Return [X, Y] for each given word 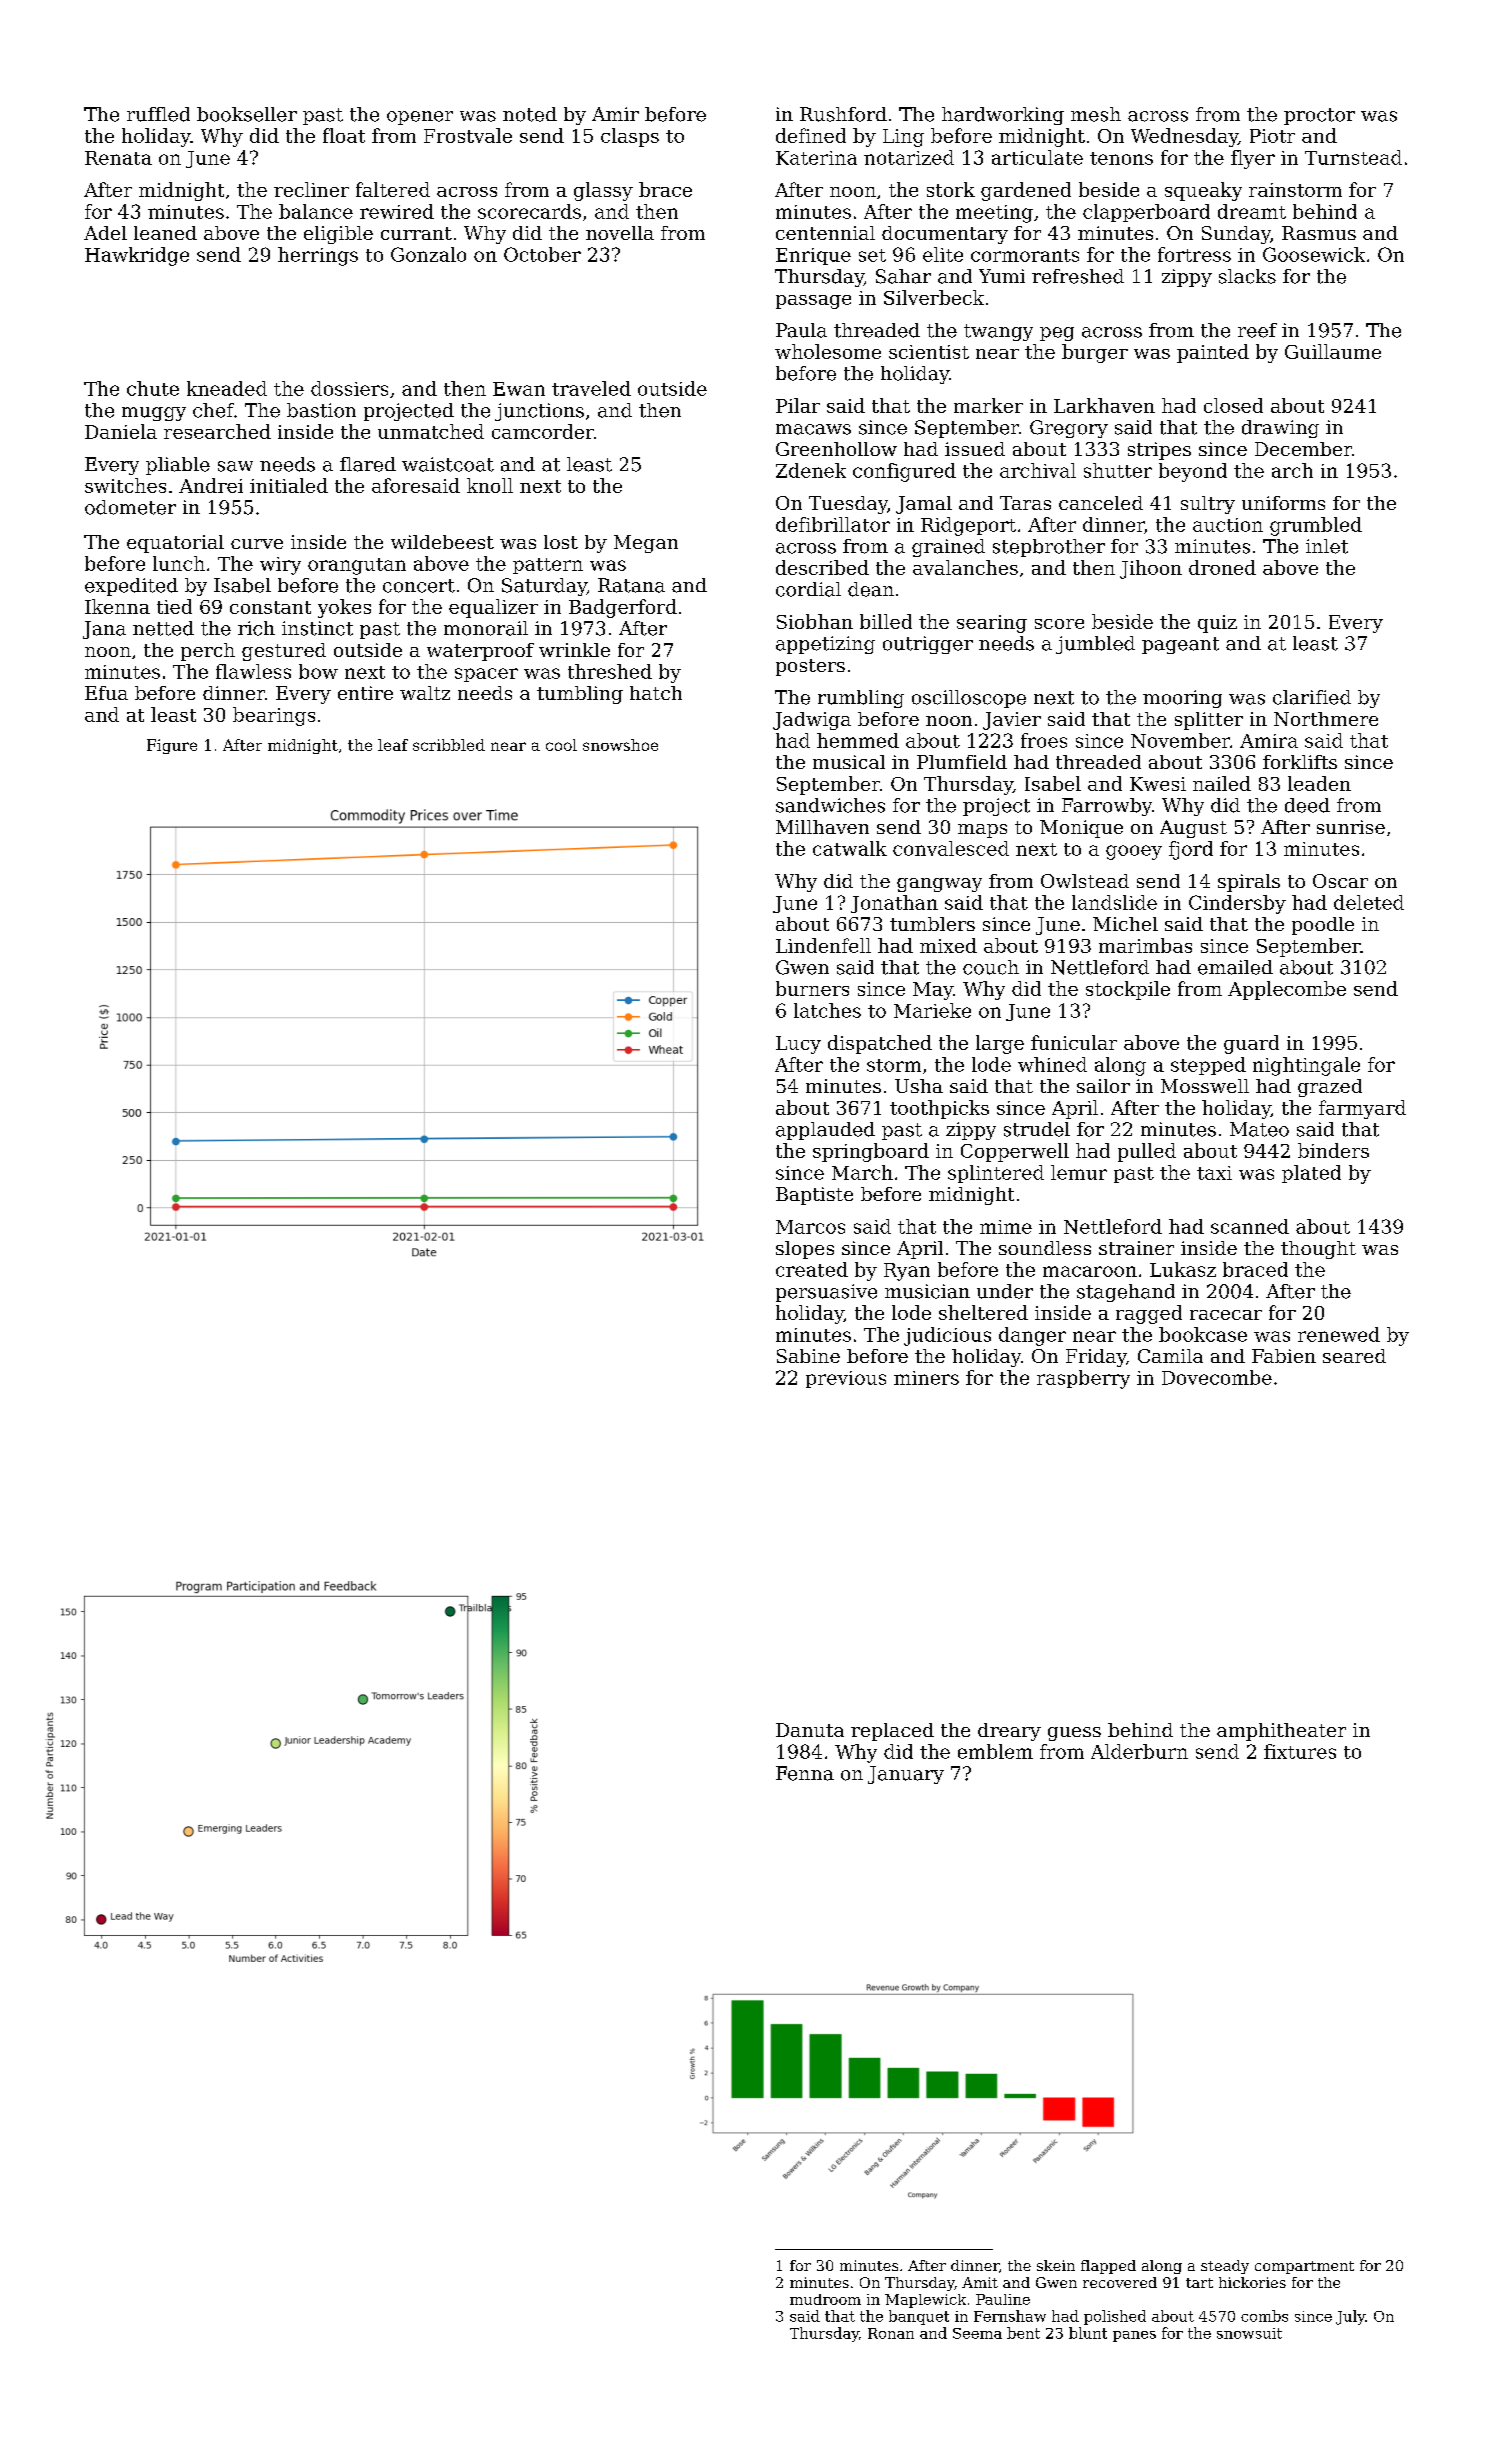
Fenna [805, 1773]
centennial [825, 233]
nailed [1222, 783]
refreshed [1078, 276]
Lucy [798, 1045]
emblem [995, 1751]
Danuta [810, 1730]
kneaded [227, 388]
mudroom [825, 2299]
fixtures [1300, 1751]
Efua [106, 693]
